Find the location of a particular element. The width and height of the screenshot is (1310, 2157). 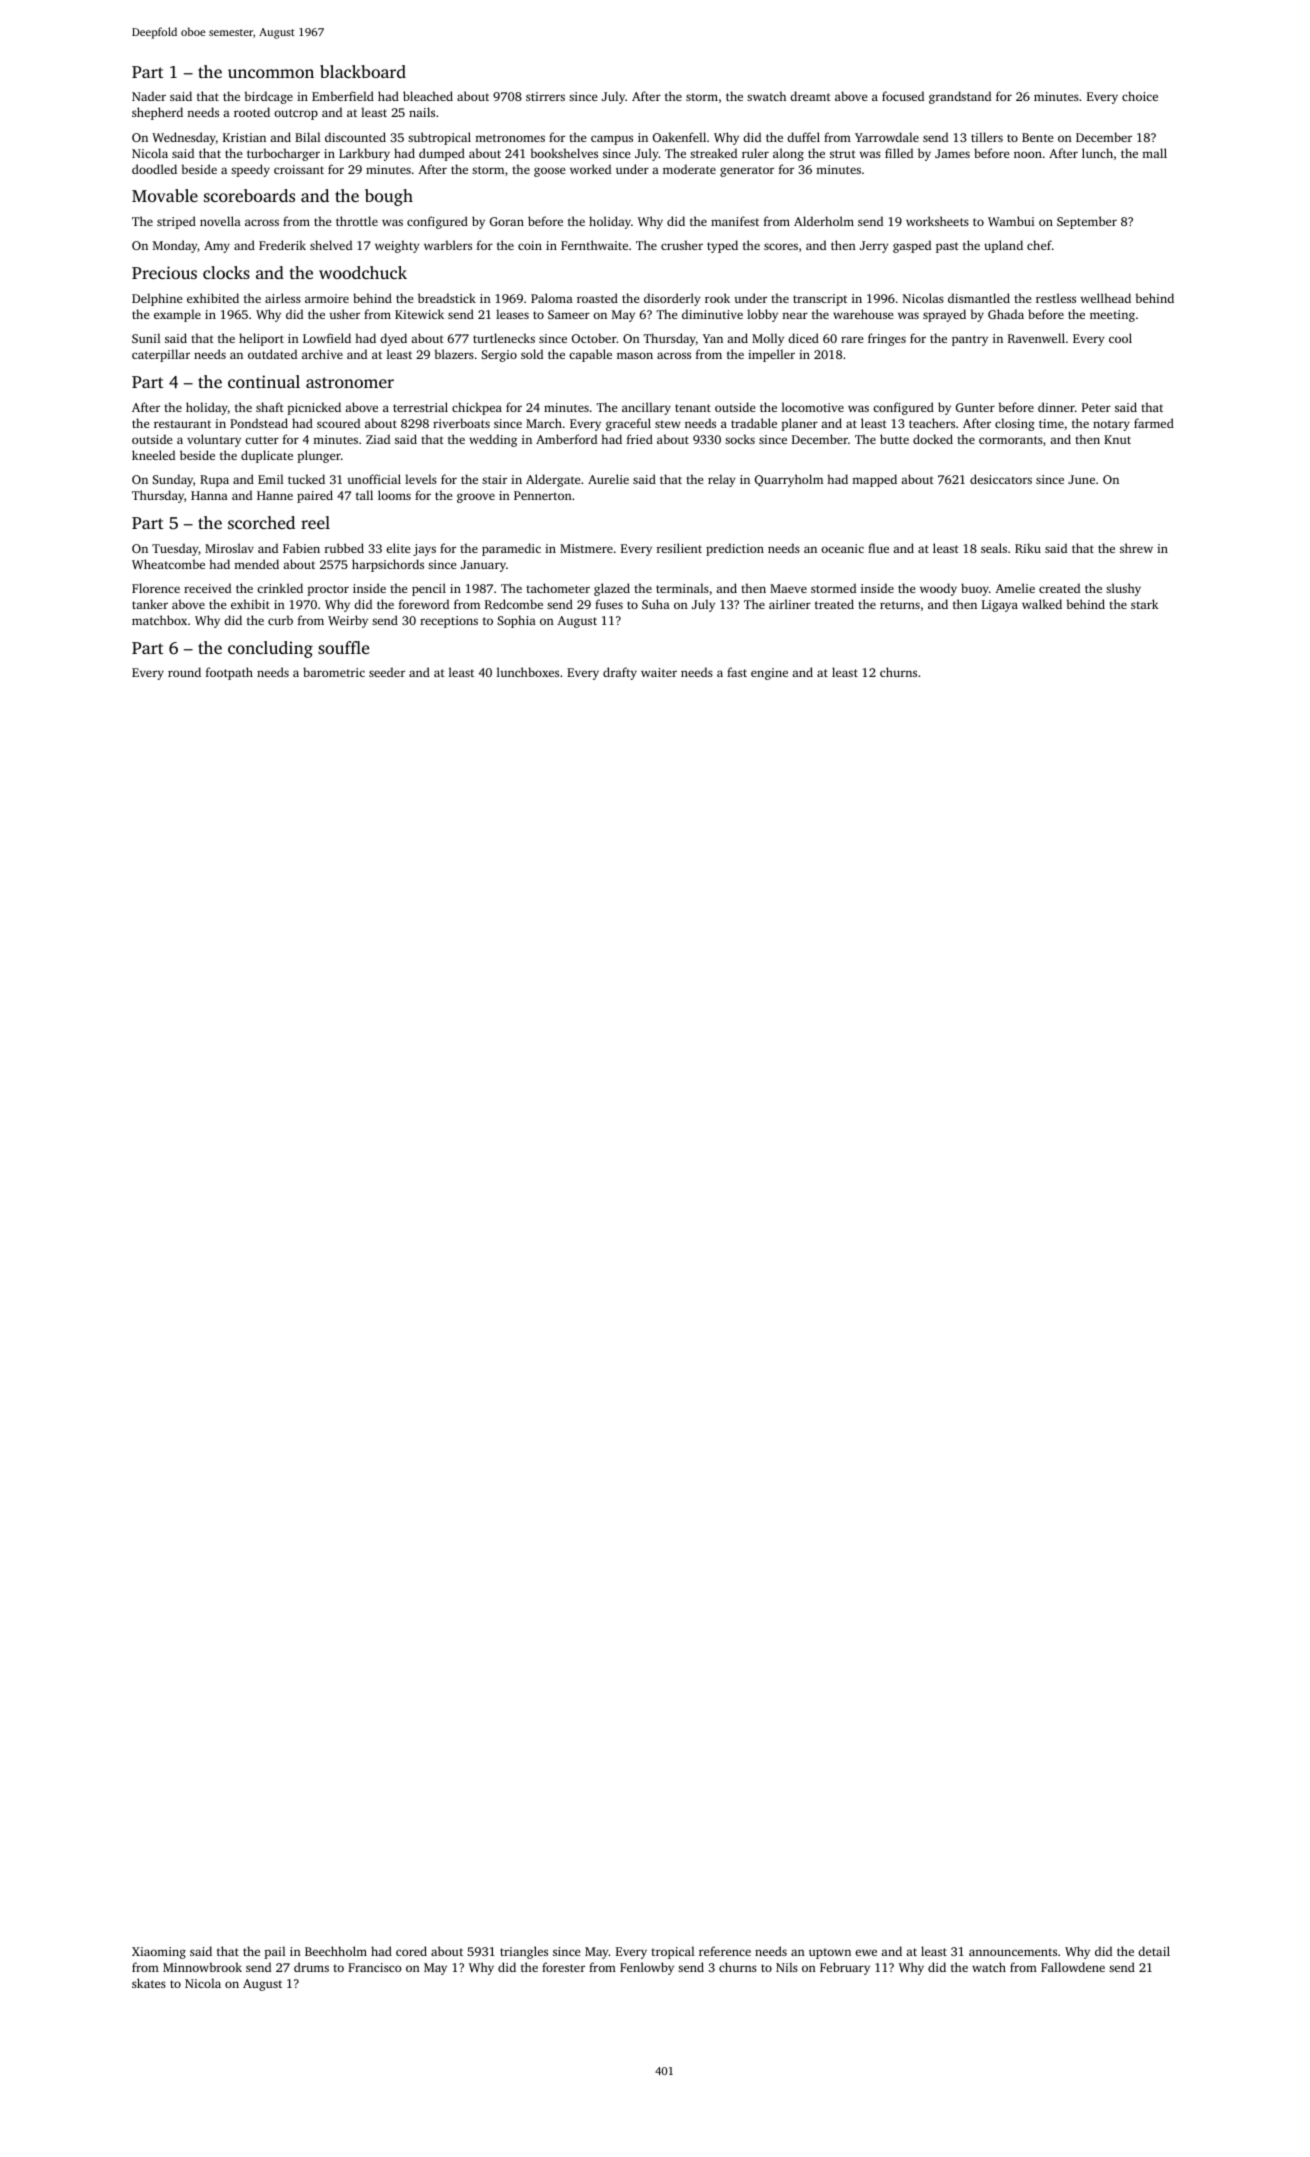

stark is located at coordinates (1145, 604).
